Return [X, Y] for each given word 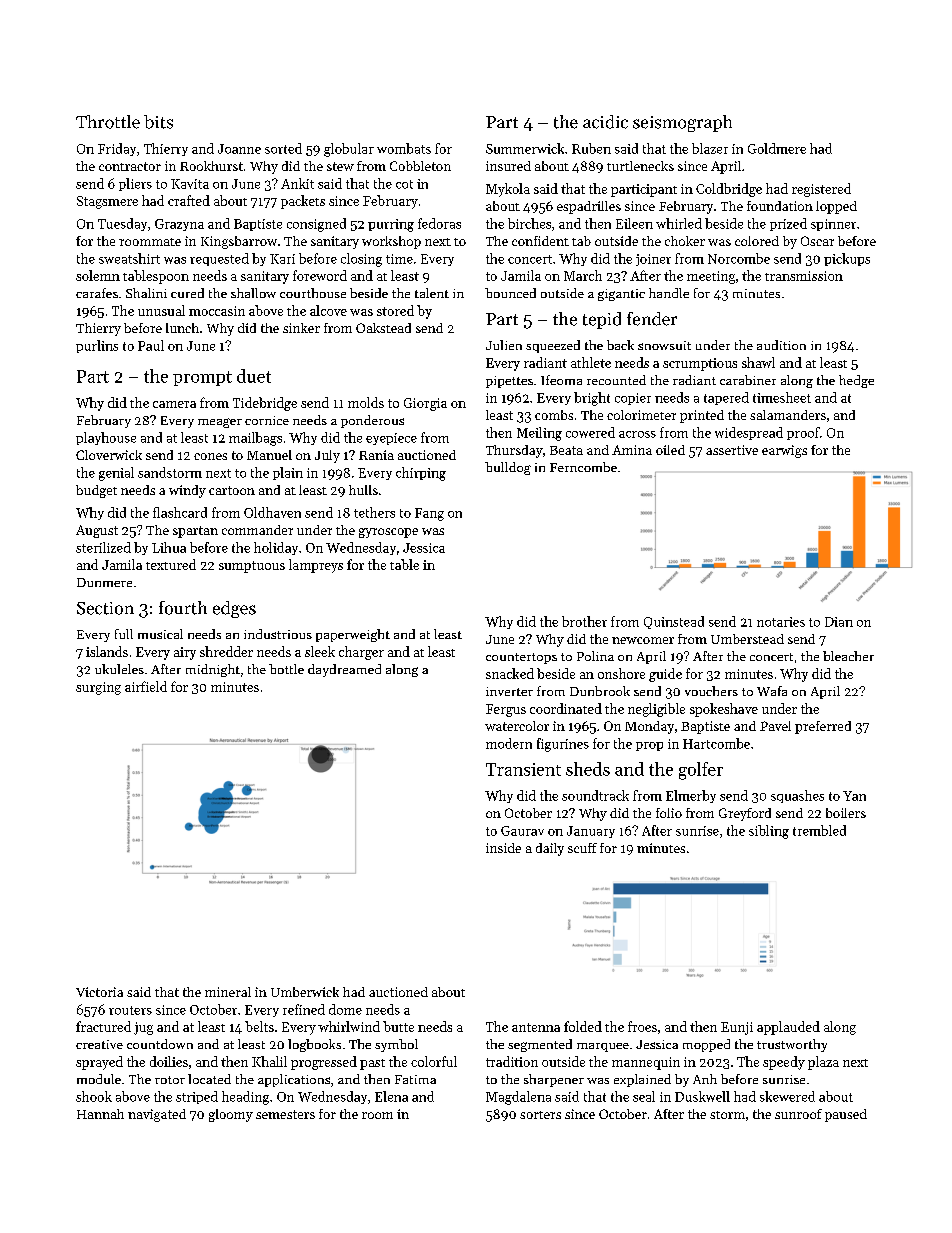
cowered [590, 432]
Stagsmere [107, 202]
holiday [276, 548]
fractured [103, 1026]
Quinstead [674, 622]
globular [349, 150]
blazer [710, 148]
